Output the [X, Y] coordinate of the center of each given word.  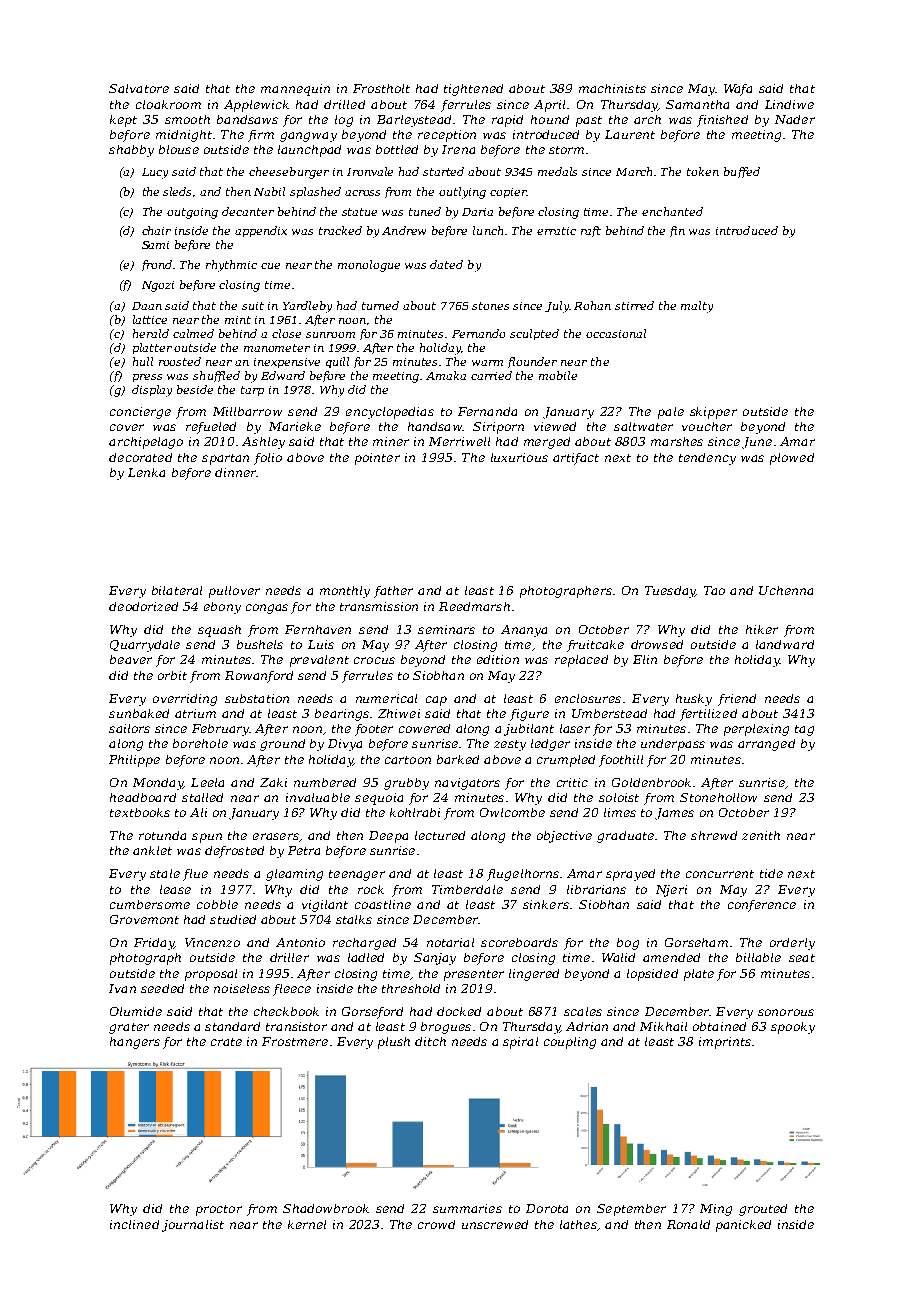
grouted [763, 1210]
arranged [766, 745]
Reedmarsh [474, 606]
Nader [795, 119]
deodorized [143, 606]
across [362, 193]
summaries [467, 1208]
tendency [707, 459]
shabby [131, 151]
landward [785, 644]
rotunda [162, 835]
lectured [440, 835]
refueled [211, 428]
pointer [377, 459]
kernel [307, 1224]
